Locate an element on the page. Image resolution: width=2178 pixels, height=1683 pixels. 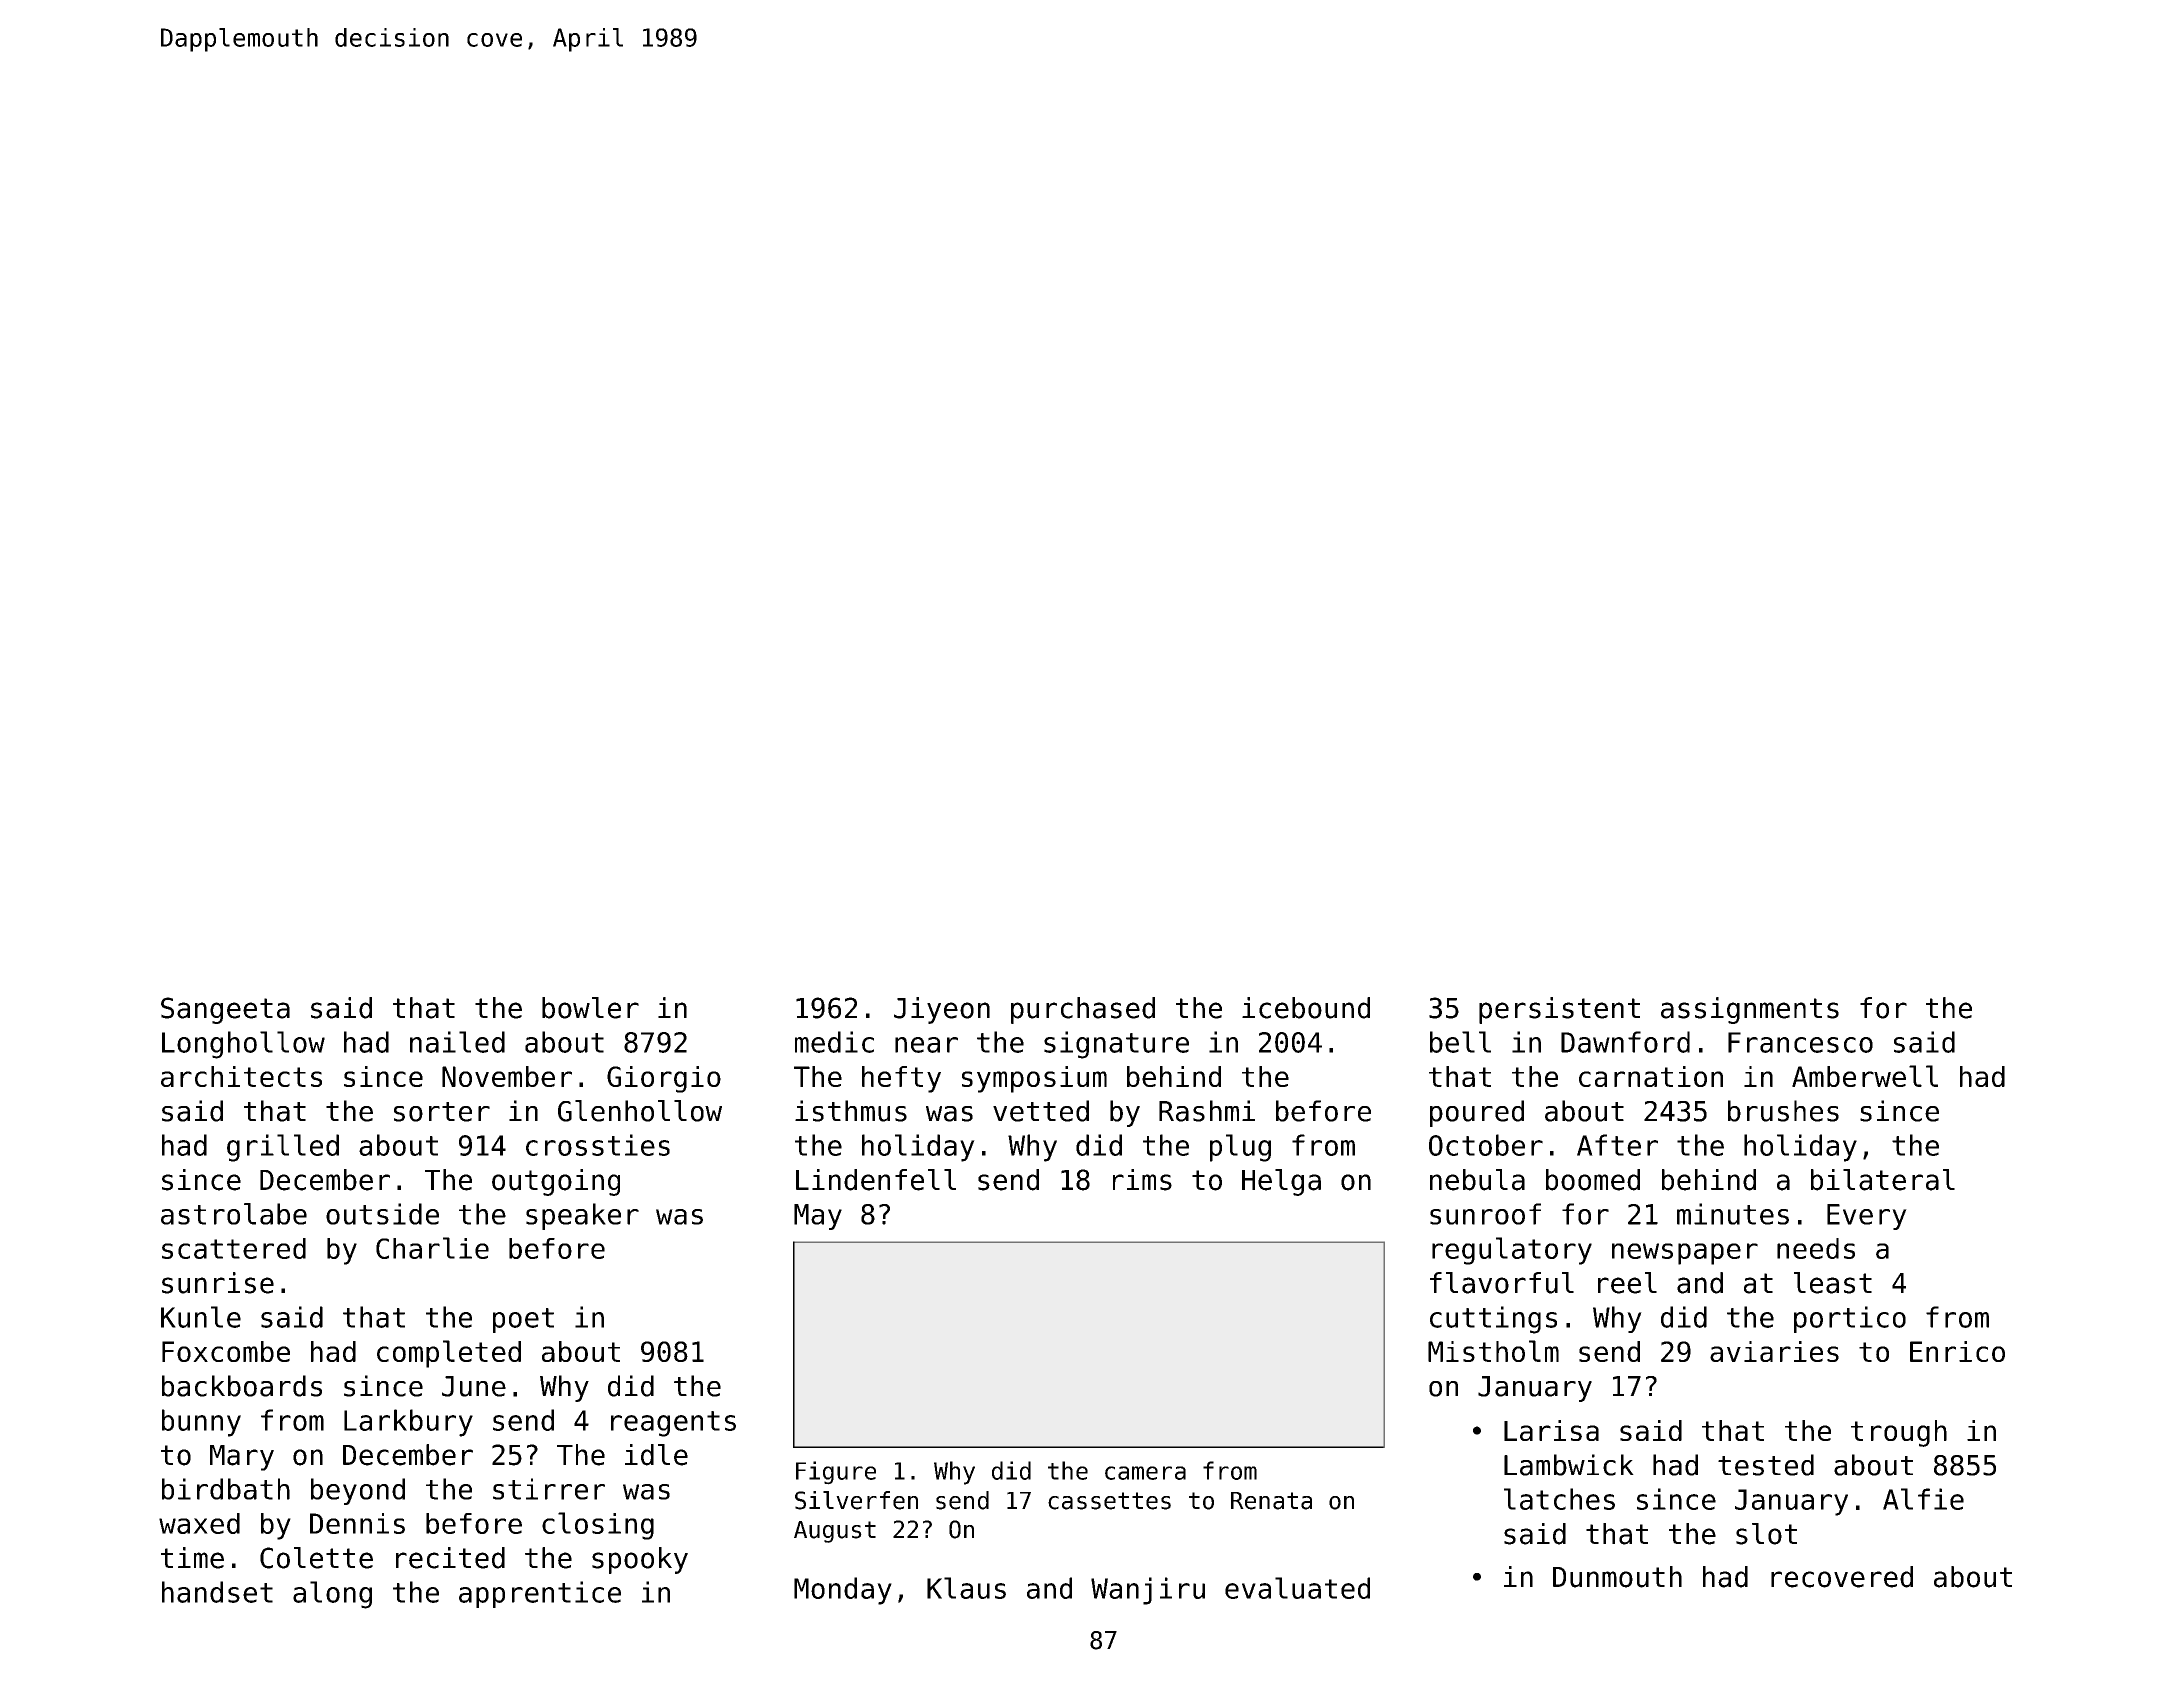
cuttings is located at coordinates (1493, 1320).
